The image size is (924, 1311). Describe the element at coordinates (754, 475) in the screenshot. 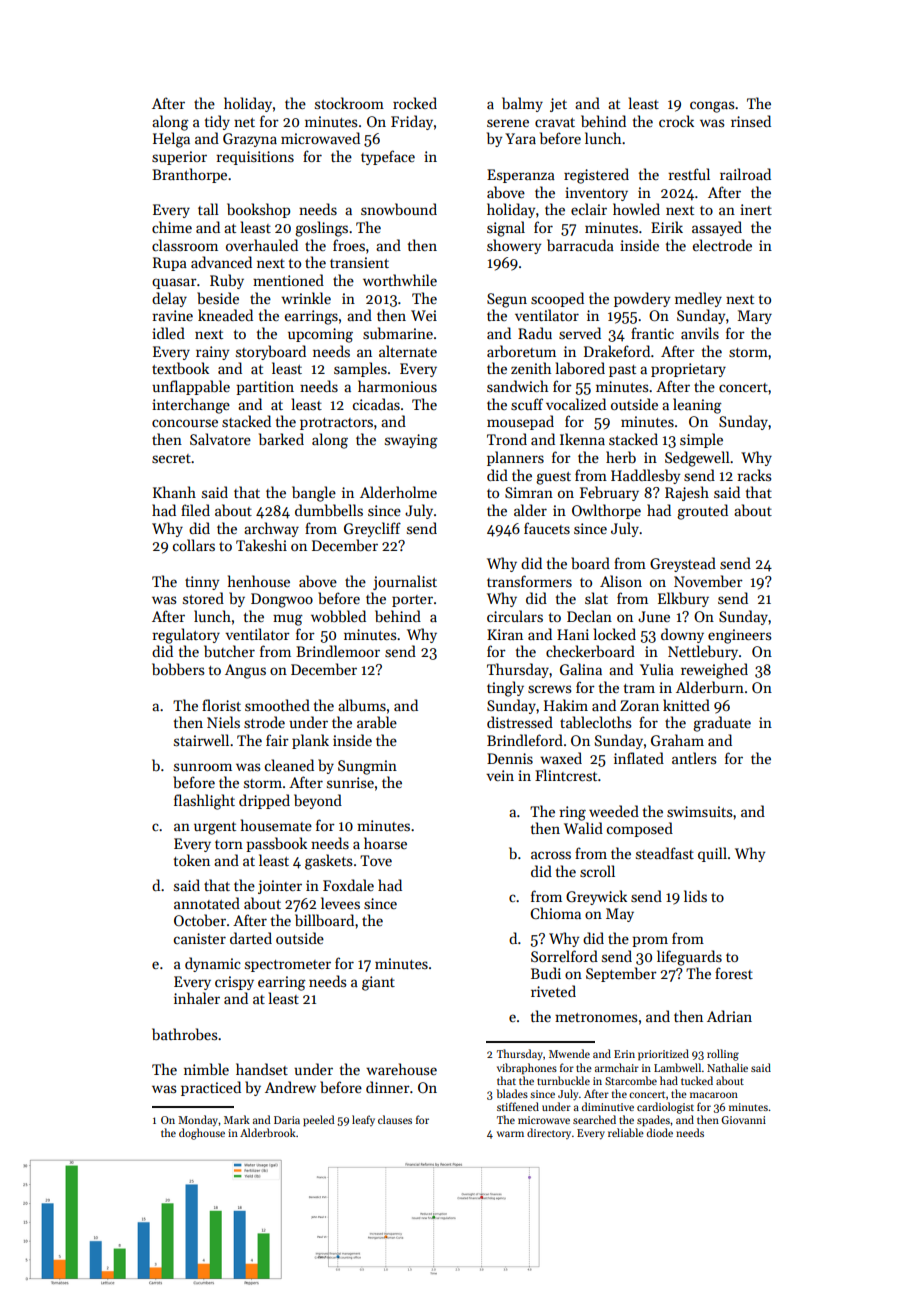

I see `racks` at that location.
